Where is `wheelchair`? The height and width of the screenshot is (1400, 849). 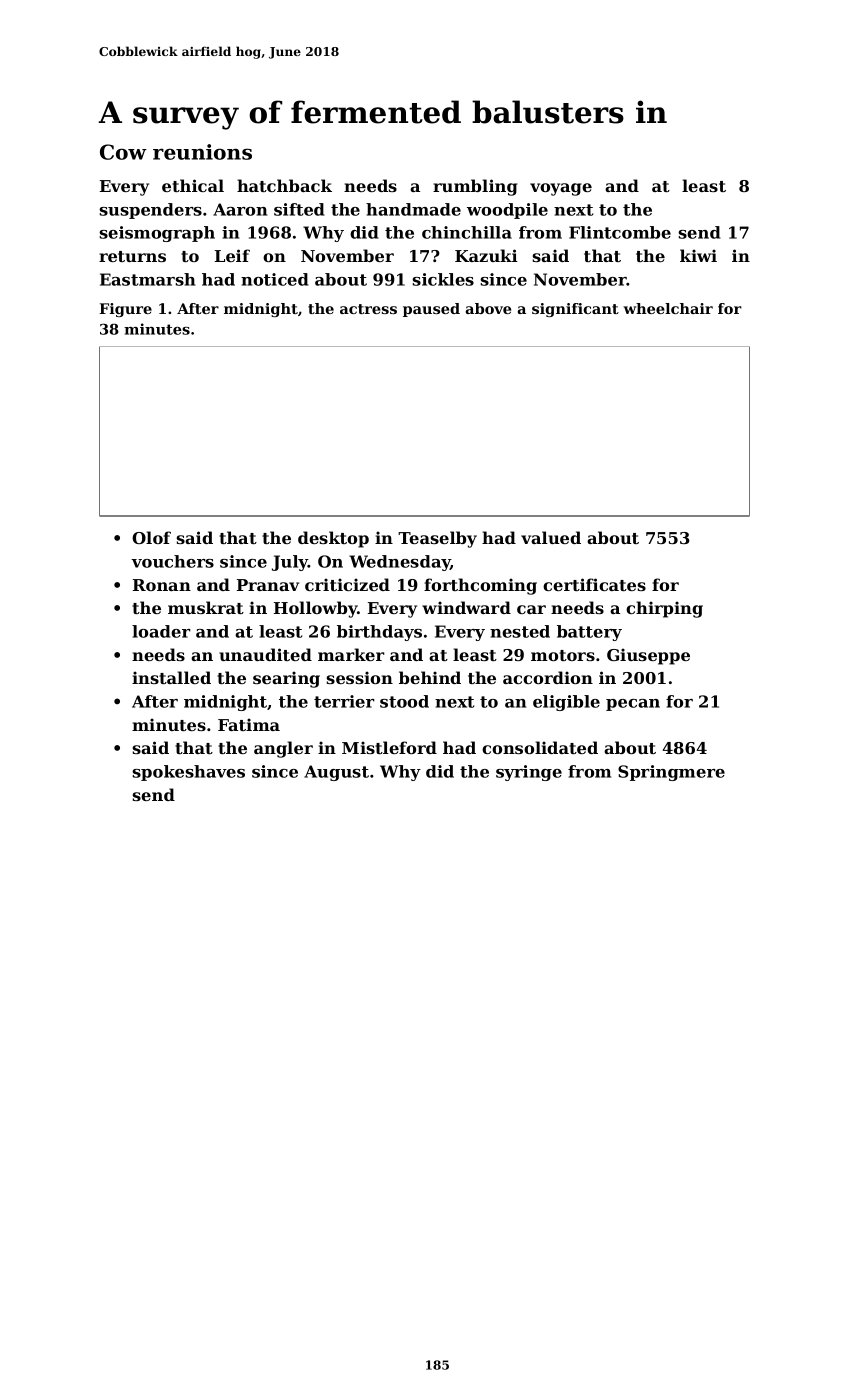 wheelchair is located at coordinates (668, 308).
